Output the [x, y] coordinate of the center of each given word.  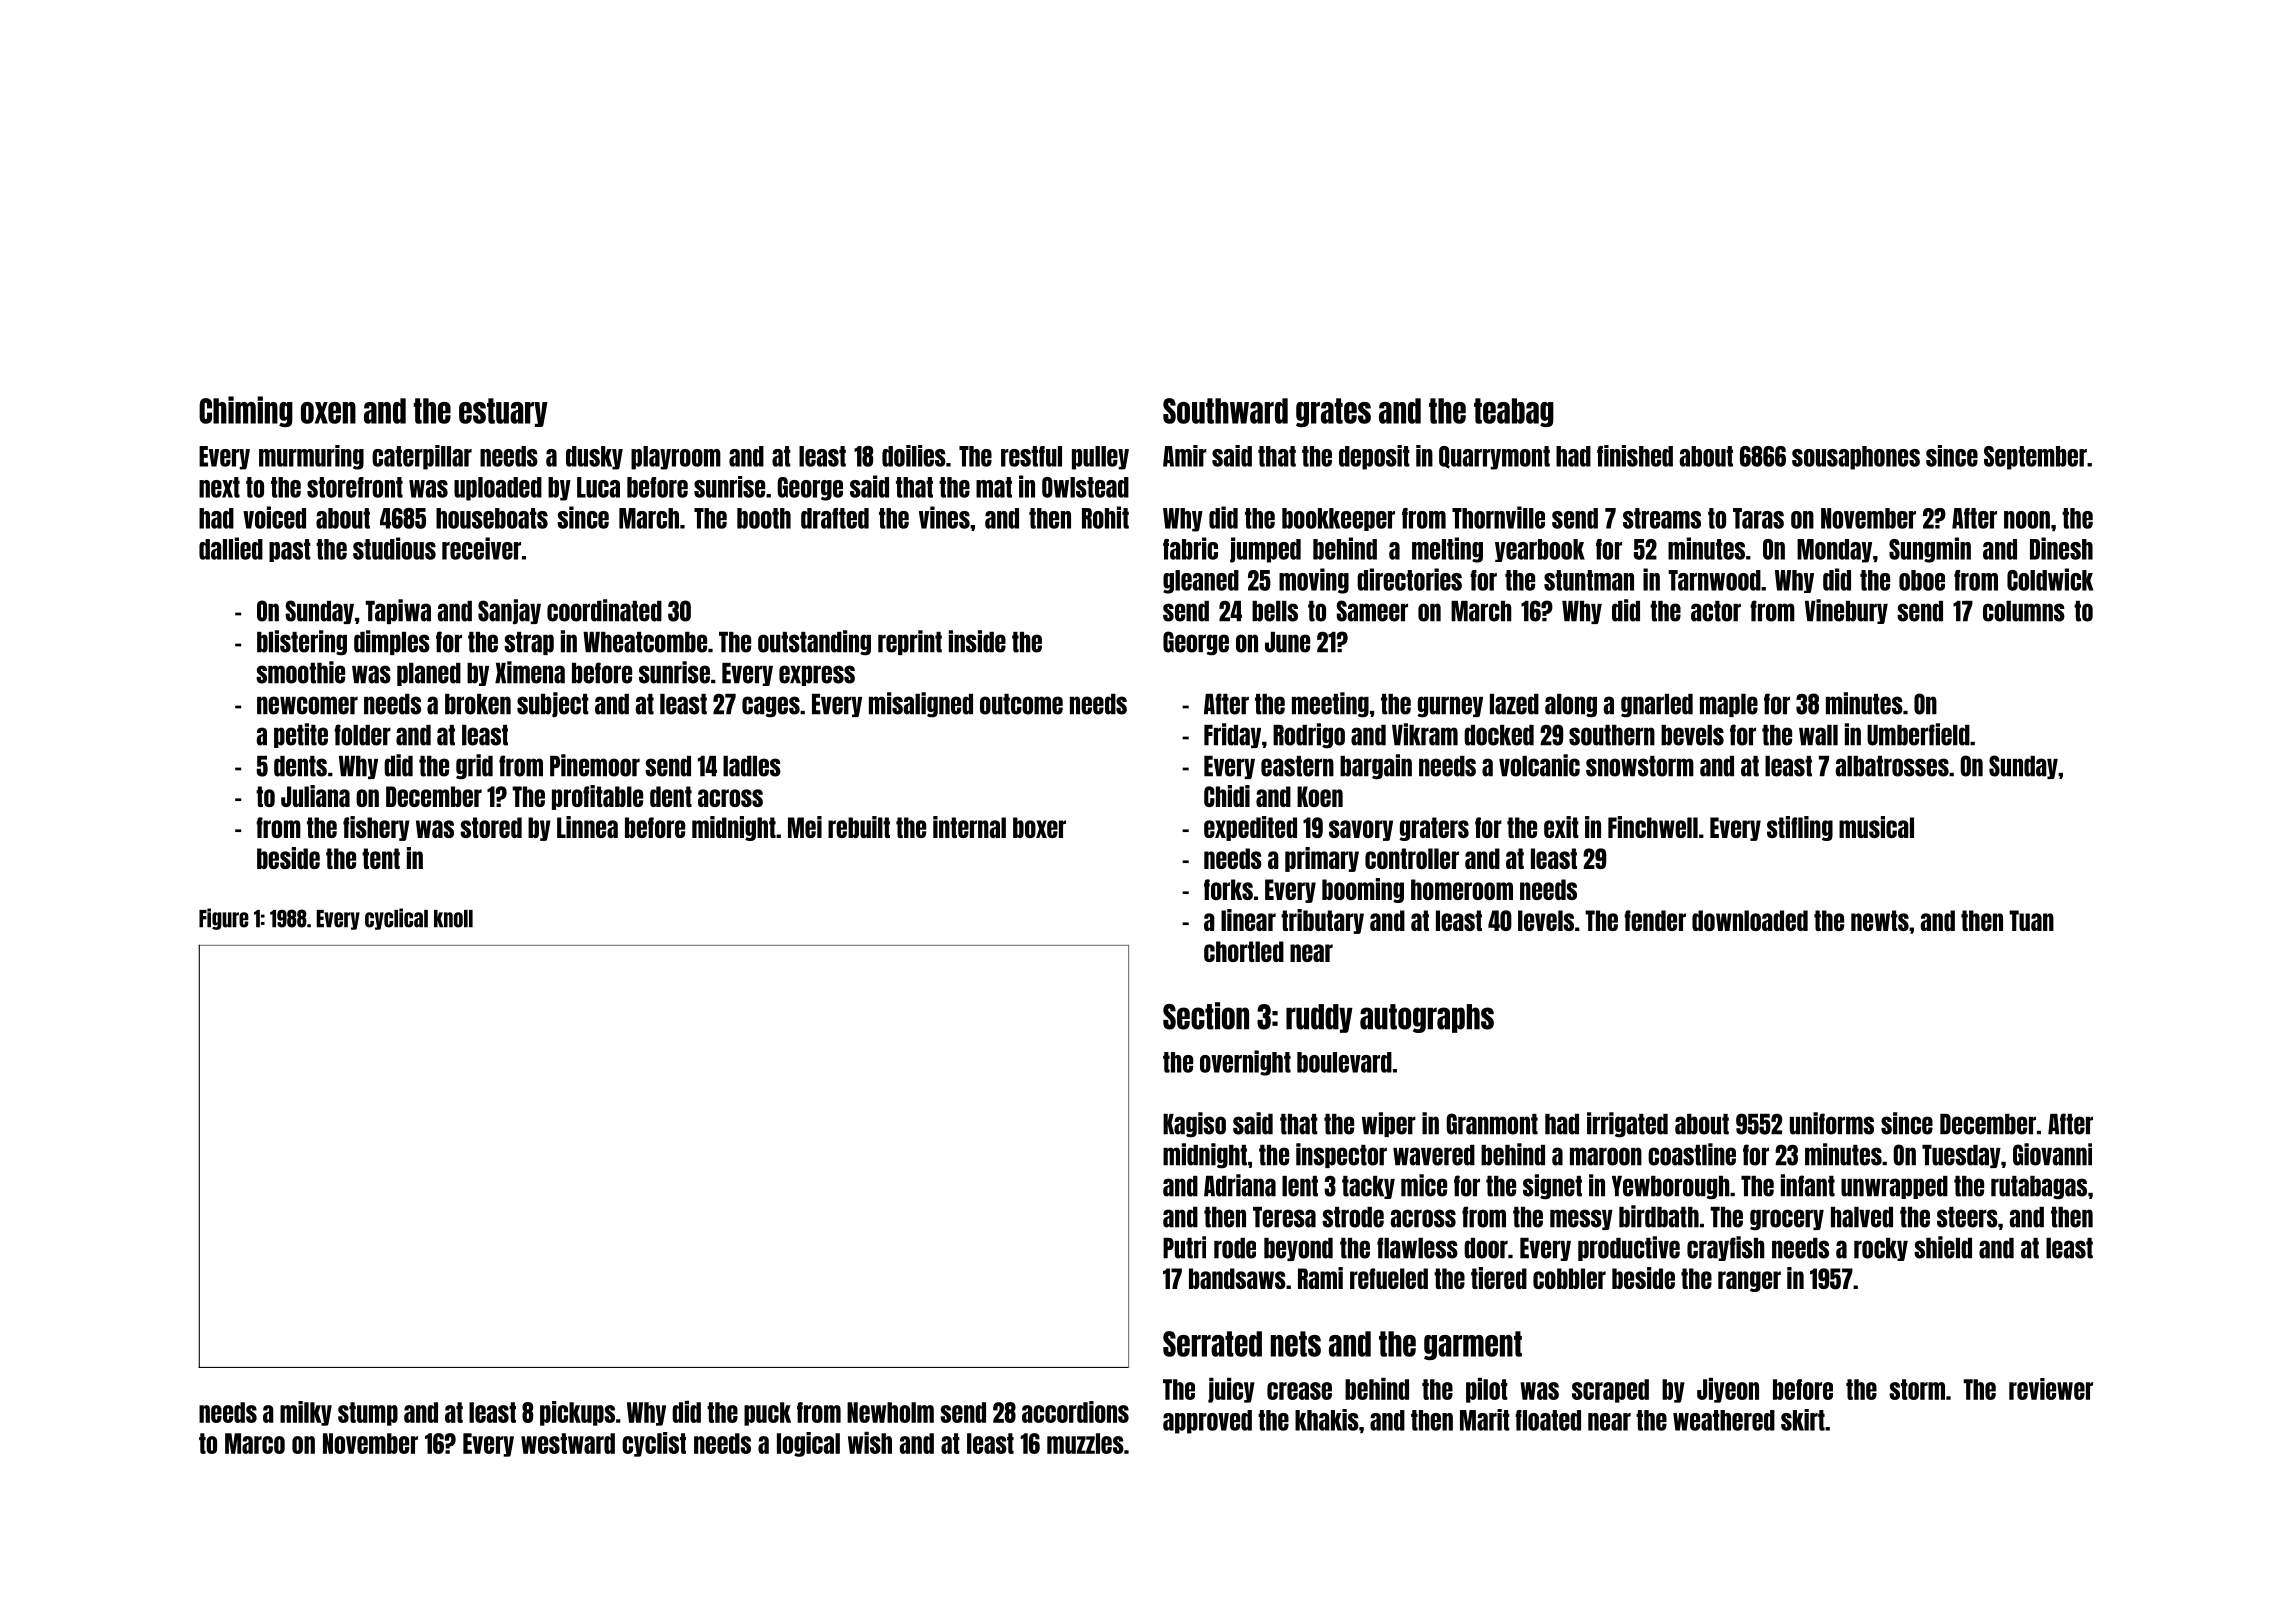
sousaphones [1856, 458]
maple [1729, 705]
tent [381, 858]
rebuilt [859, 827]
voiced [274, 517]
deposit [1374, 457]
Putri [1184, 1247]
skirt [1803, 1420]
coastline [1692, 1154]
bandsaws [1237, 1278]
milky [306, 1413]
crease [1299, 1391]
